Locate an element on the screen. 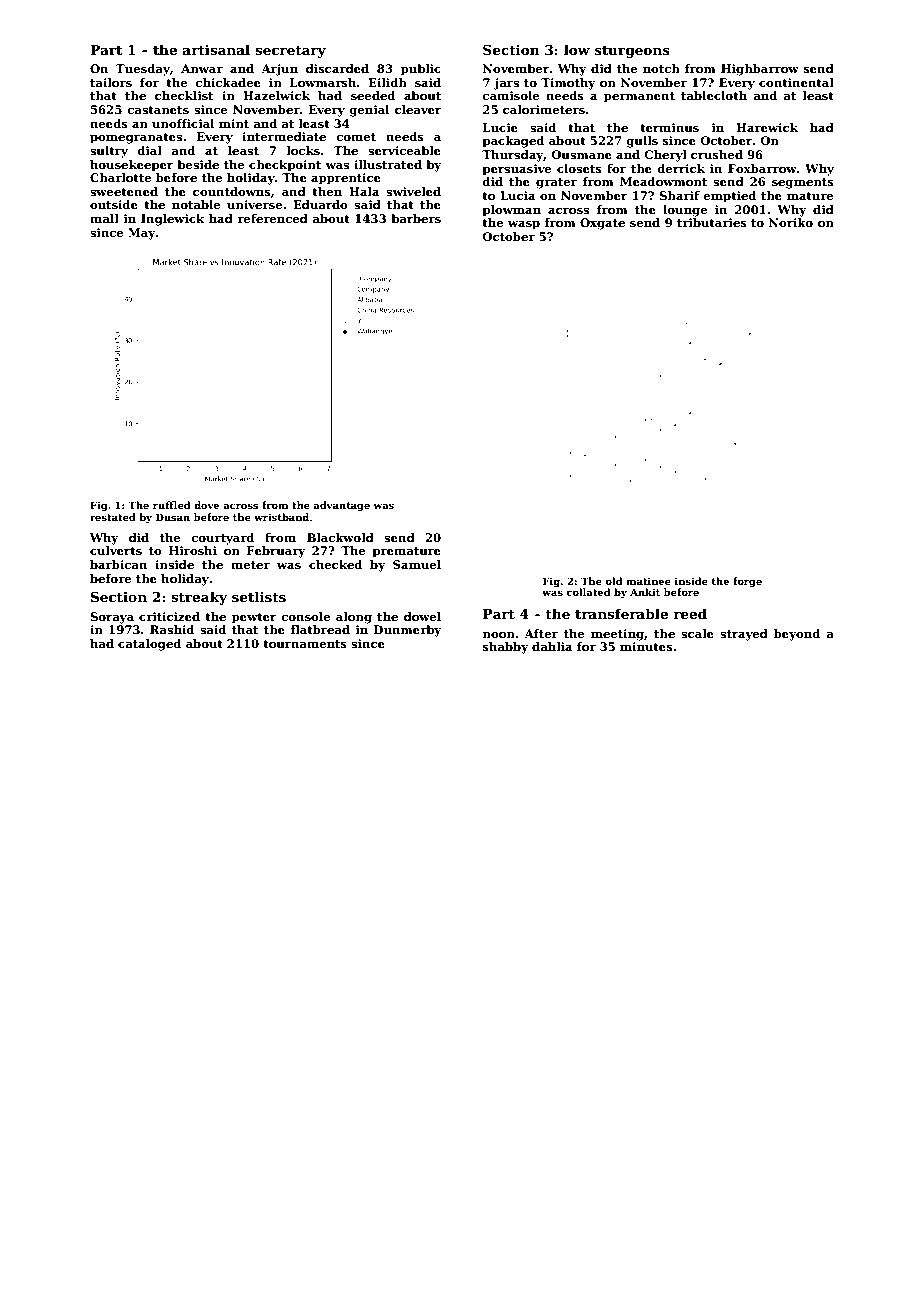 This screenshot has height=1308, width=924. cleaver is located at coordinates (418, 109).
